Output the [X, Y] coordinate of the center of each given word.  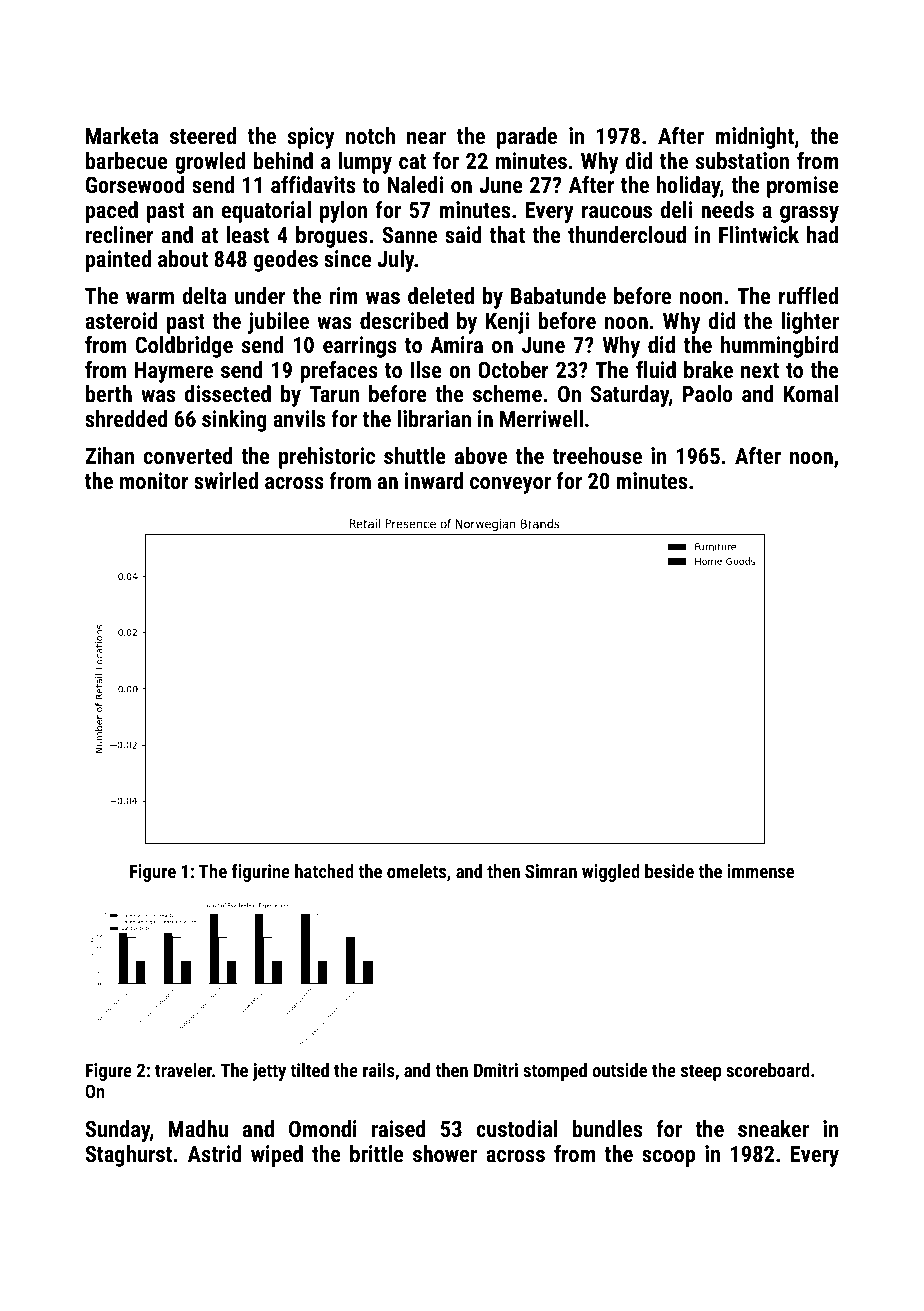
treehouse [597, 455]
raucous [617, 212]
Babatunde [558, 295]
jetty [269, 1072]
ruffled [808, 295]
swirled [226, 480]
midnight [754, 138]
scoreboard [768, 1070]
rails [379, 1070]
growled [210, 163]
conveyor [510, 485]
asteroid [121, 320]
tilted [309, 1070]
